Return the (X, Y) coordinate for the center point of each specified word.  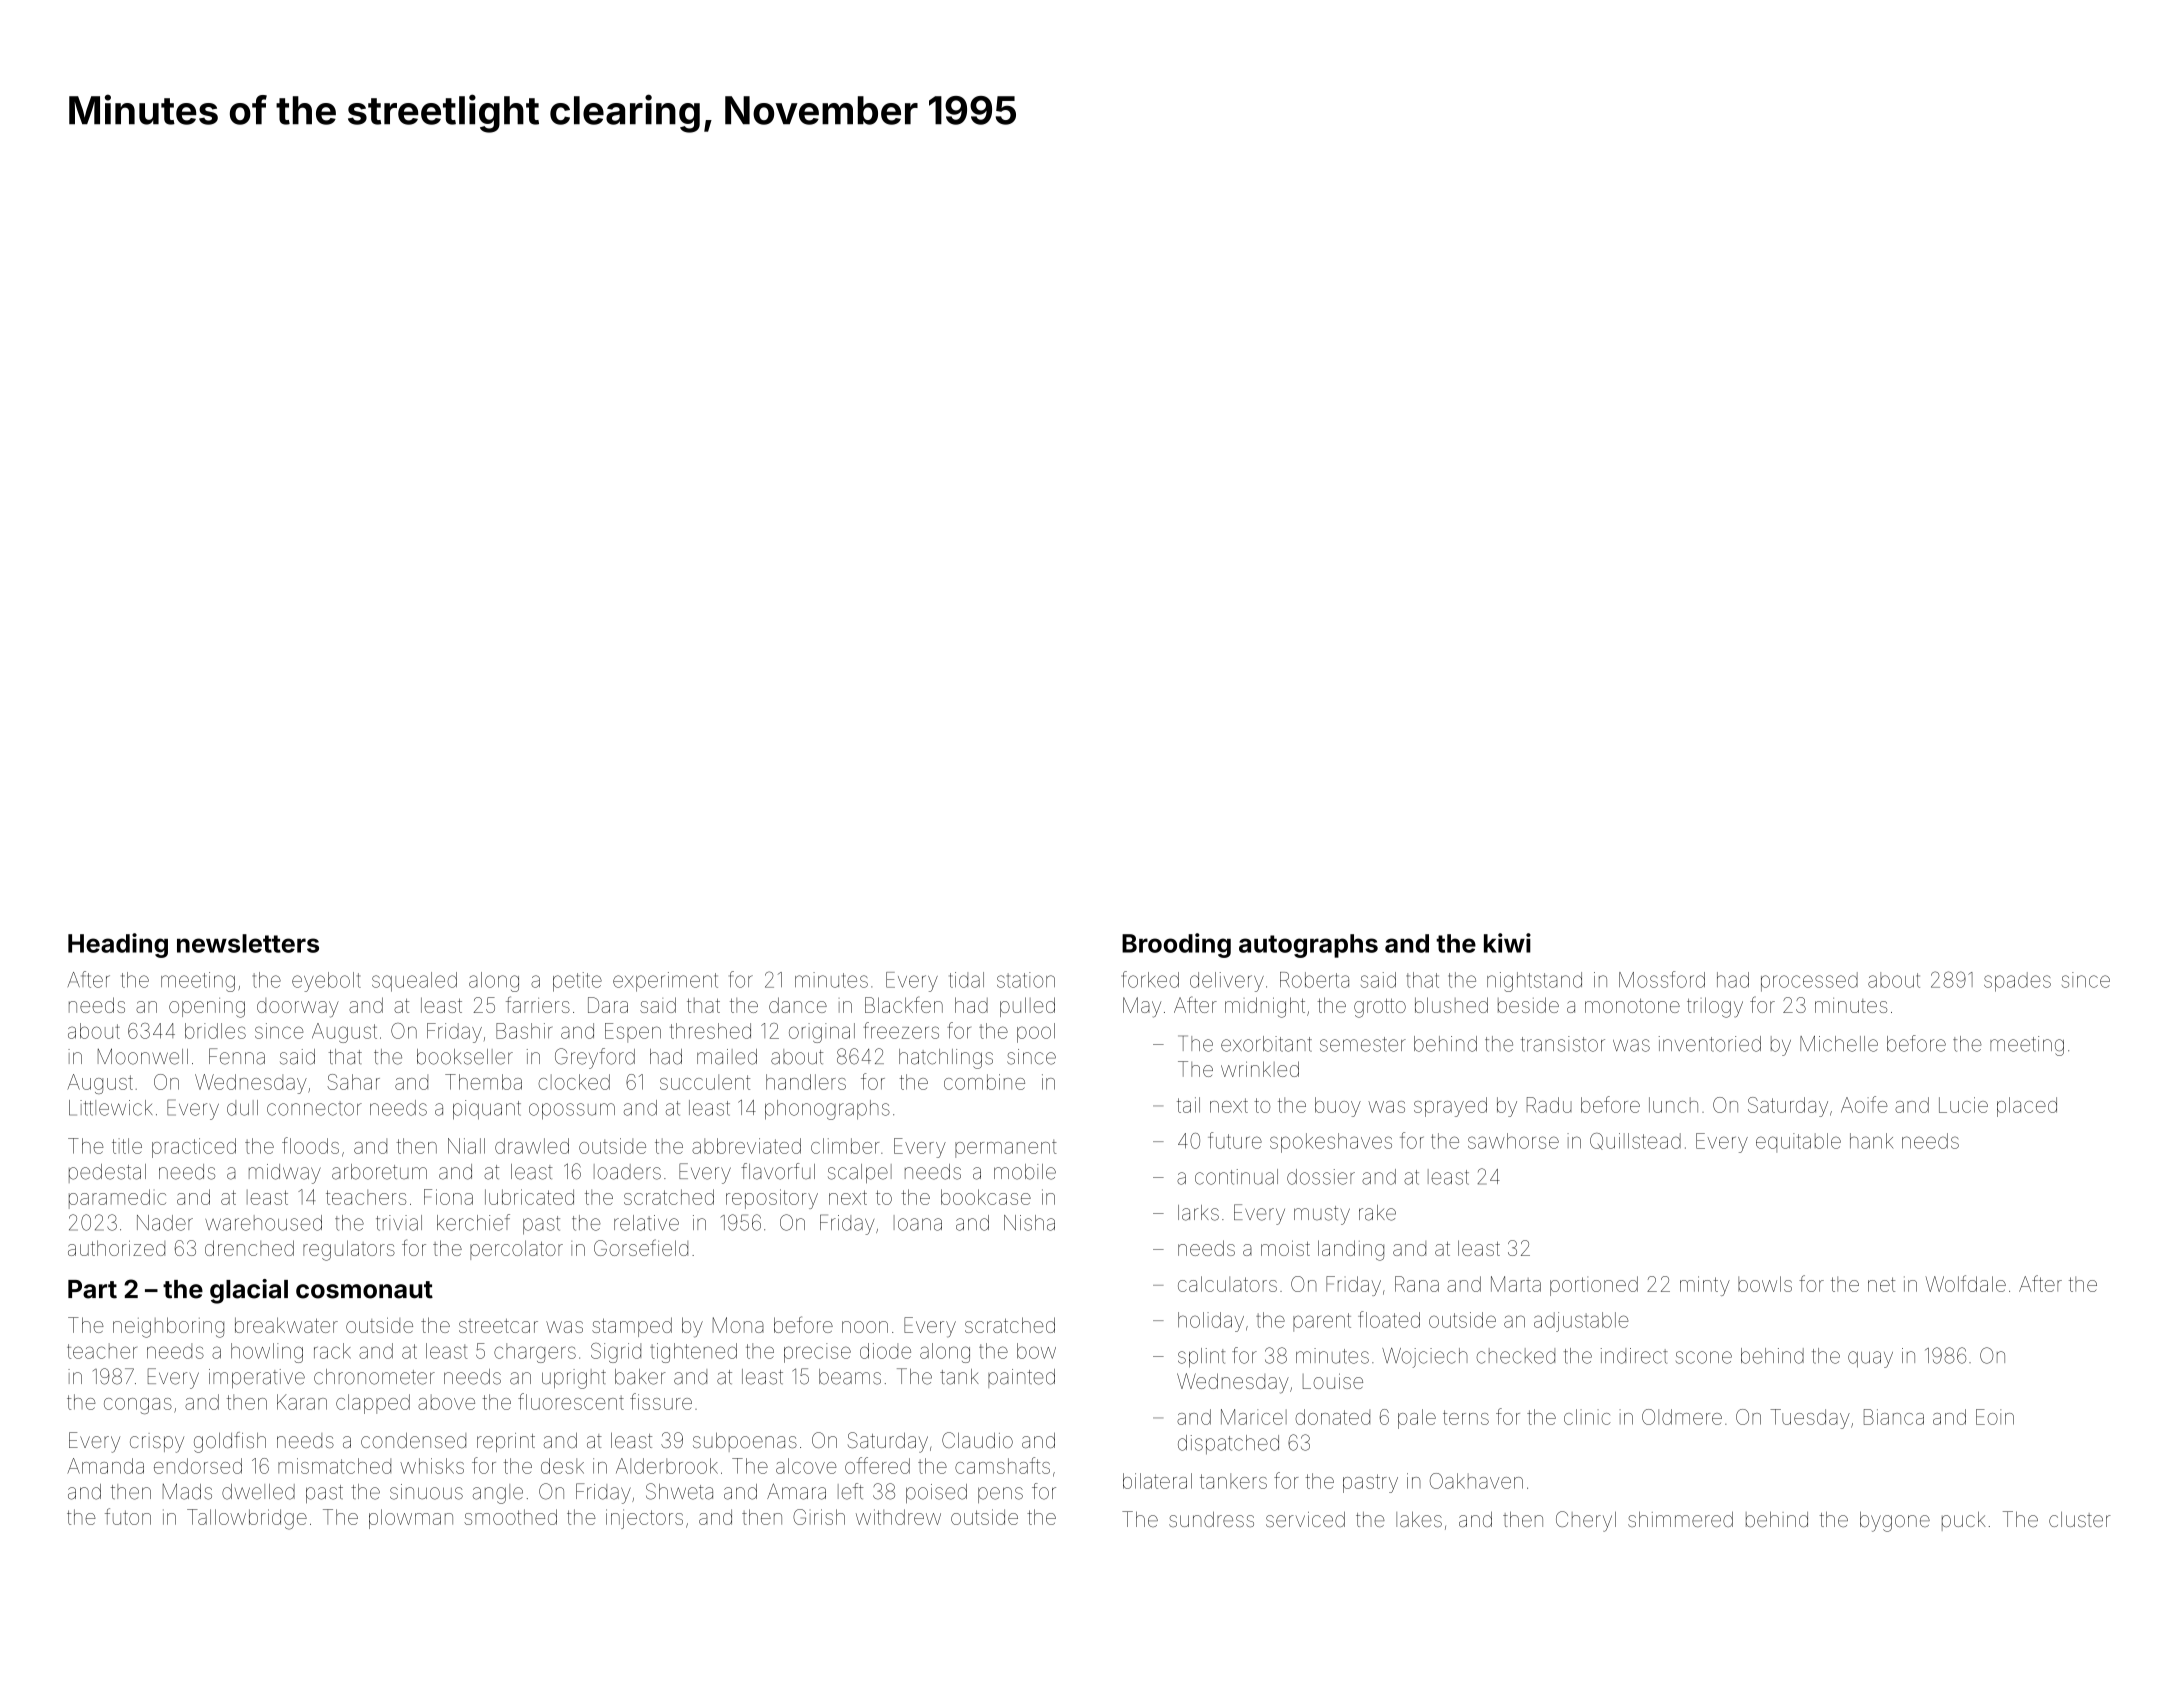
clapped (373, 1404)
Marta (1516, 1284)
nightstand (1534, 982)
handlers (806, 1082)
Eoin (1995, 1417)
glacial (249, 1291)
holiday (1211, 1322)
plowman (411, 1519)
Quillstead (1635, 1141)
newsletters (248, 943)
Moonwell (143, 1056)
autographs (1308, 946)
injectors (644, 1519)
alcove (806, 1466)
